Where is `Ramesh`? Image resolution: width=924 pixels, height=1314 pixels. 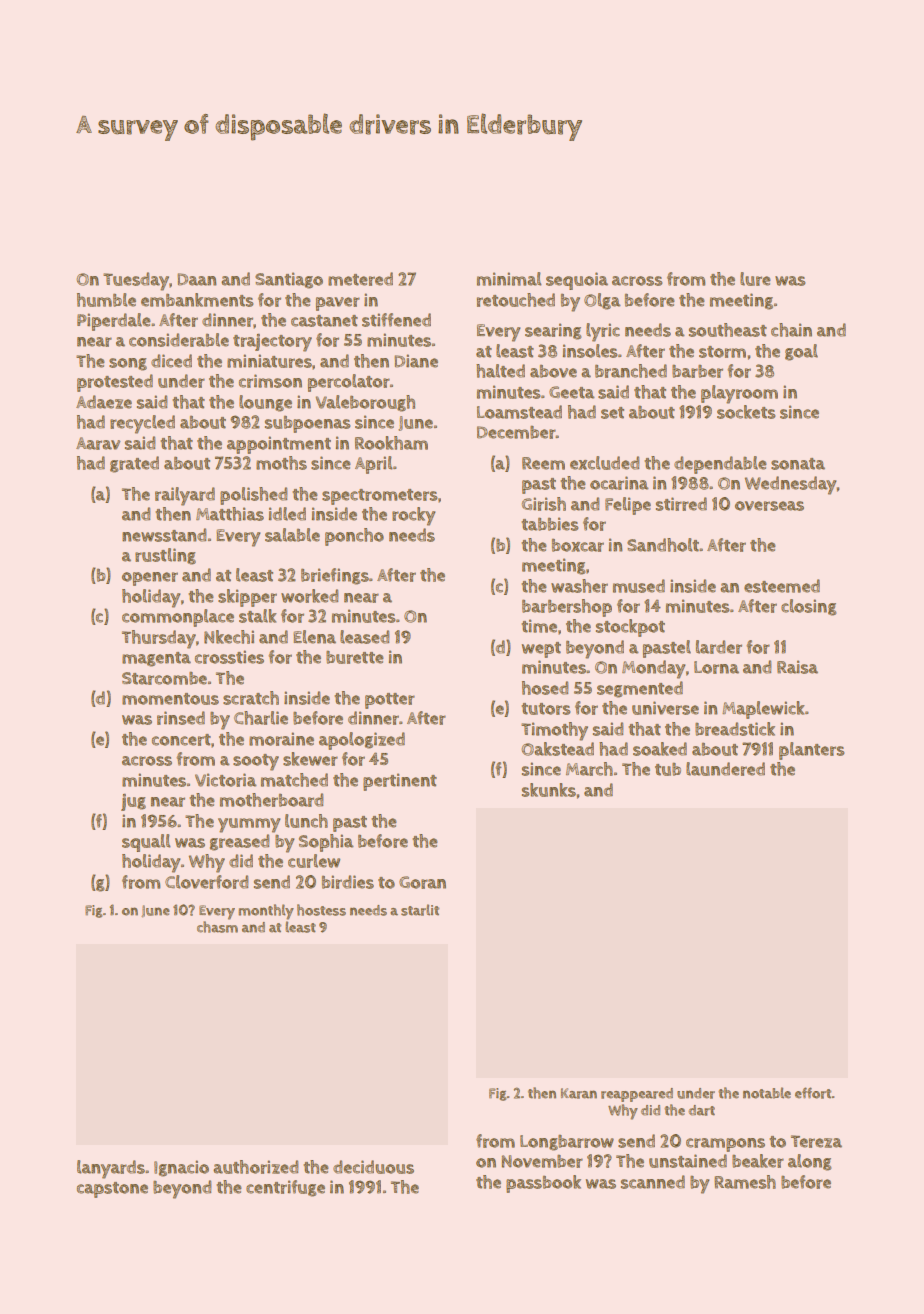 Ramesh is located at coordinates (745, 1182).
